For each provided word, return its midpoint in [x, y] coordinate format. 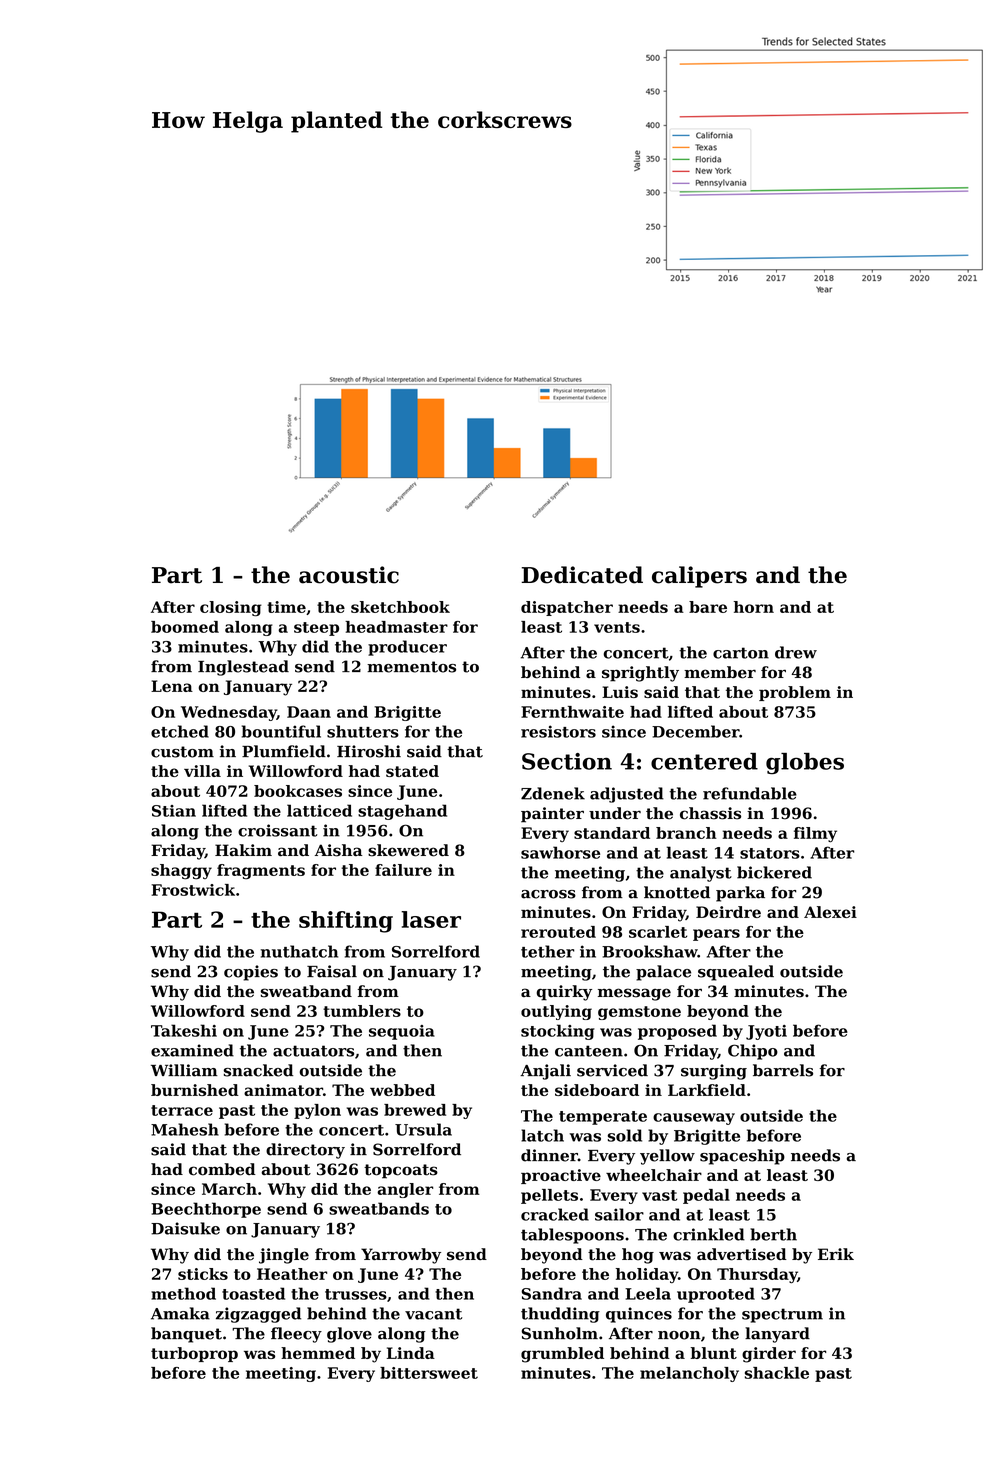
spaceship [742, 1157]
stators [770, 853]
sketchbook [400, 607]
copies [251, 973]
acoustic [349, 575]
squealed [736, 973]
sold [625, 1135]
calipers [699, 577]
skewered [408, 850]
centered [704, 761]
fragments [261, 872]
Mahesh [185, 1129]
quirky [564, 993]
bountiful [281, 731]
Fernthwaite [572, 712]
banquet [186, 1335]
